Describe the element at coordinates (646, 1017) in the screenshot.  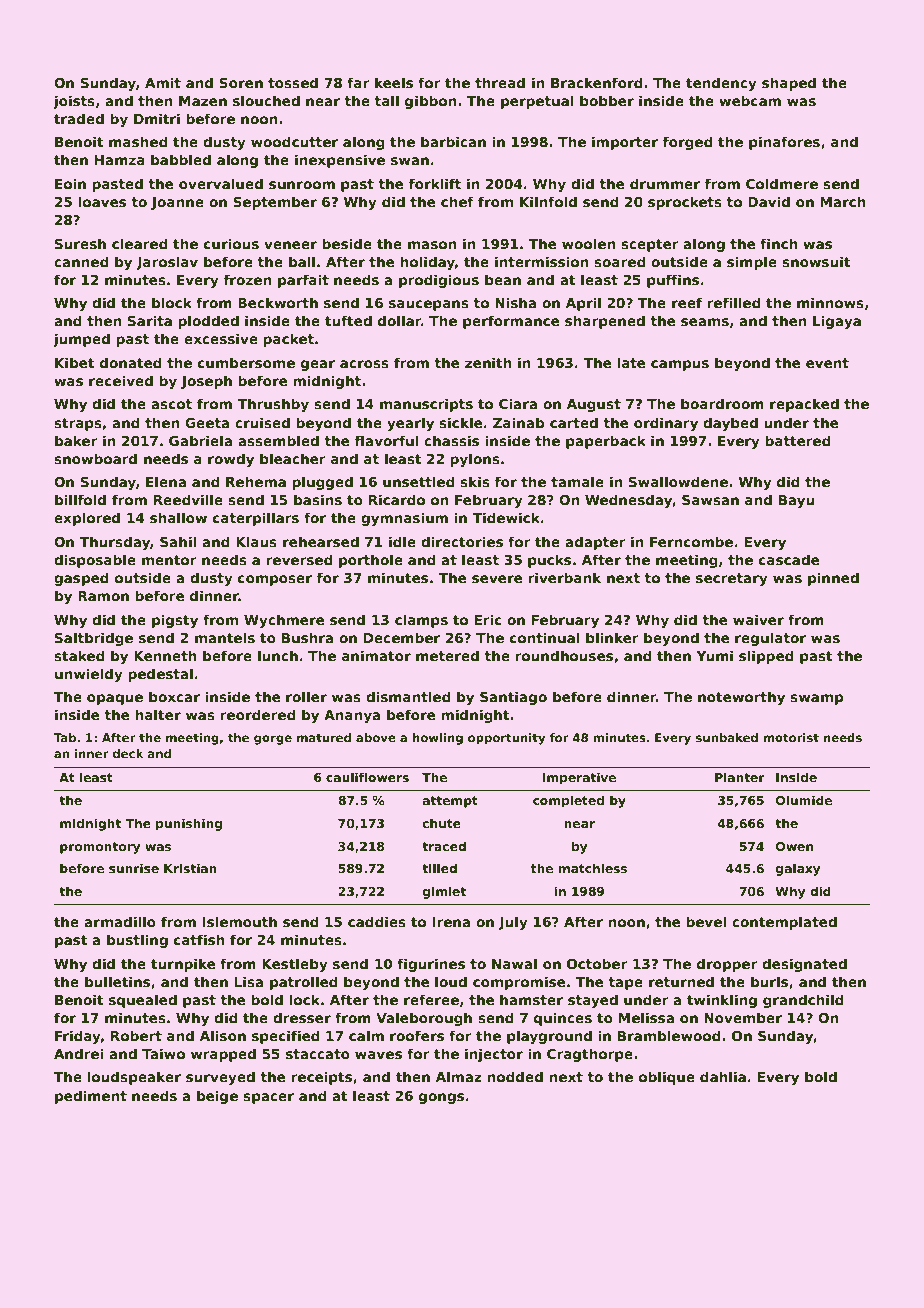
I see `Melissa` at that location.
